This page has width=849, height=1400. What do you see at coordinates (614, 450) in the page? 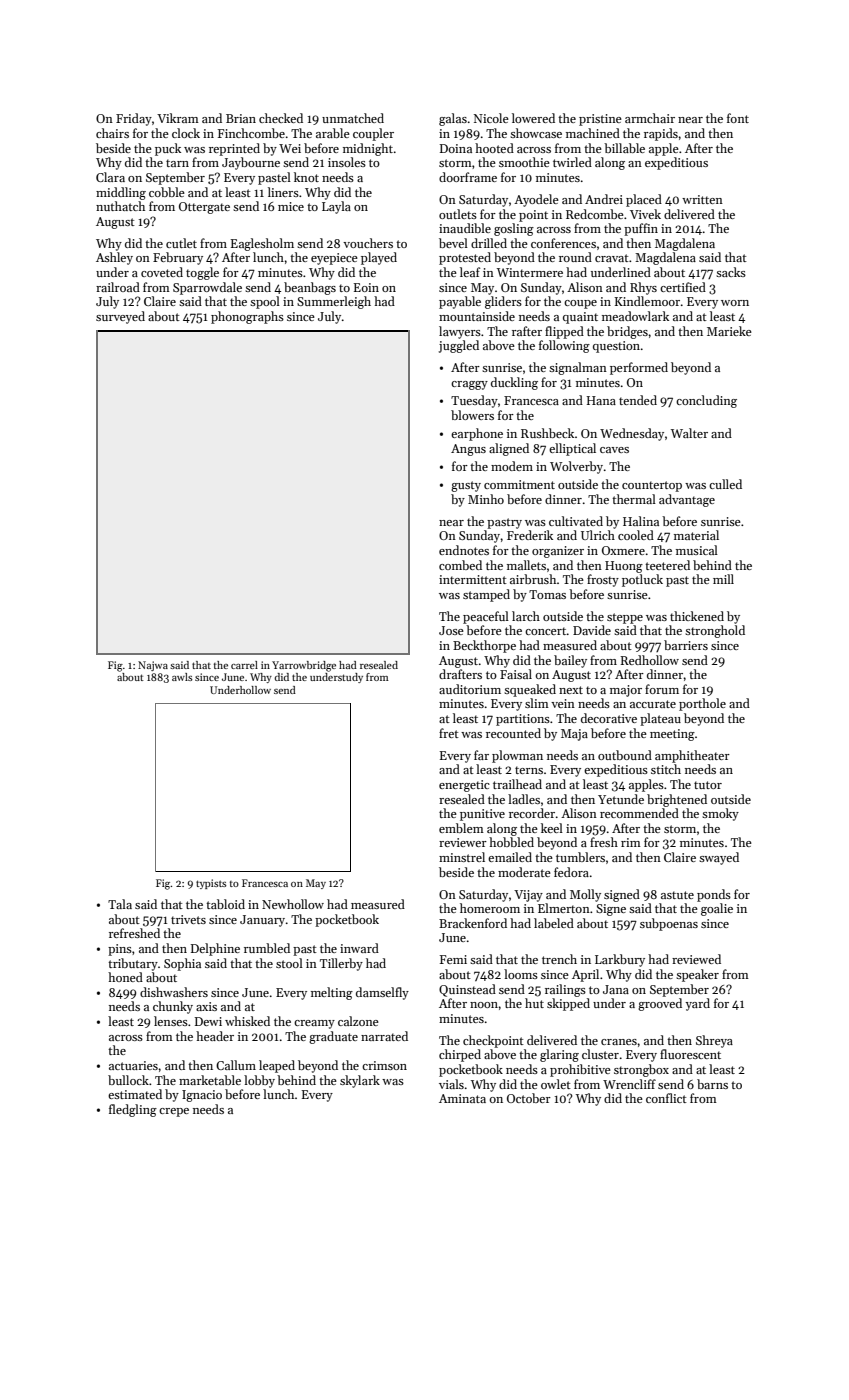
I see `caves` at bounding box center [614, 450].
